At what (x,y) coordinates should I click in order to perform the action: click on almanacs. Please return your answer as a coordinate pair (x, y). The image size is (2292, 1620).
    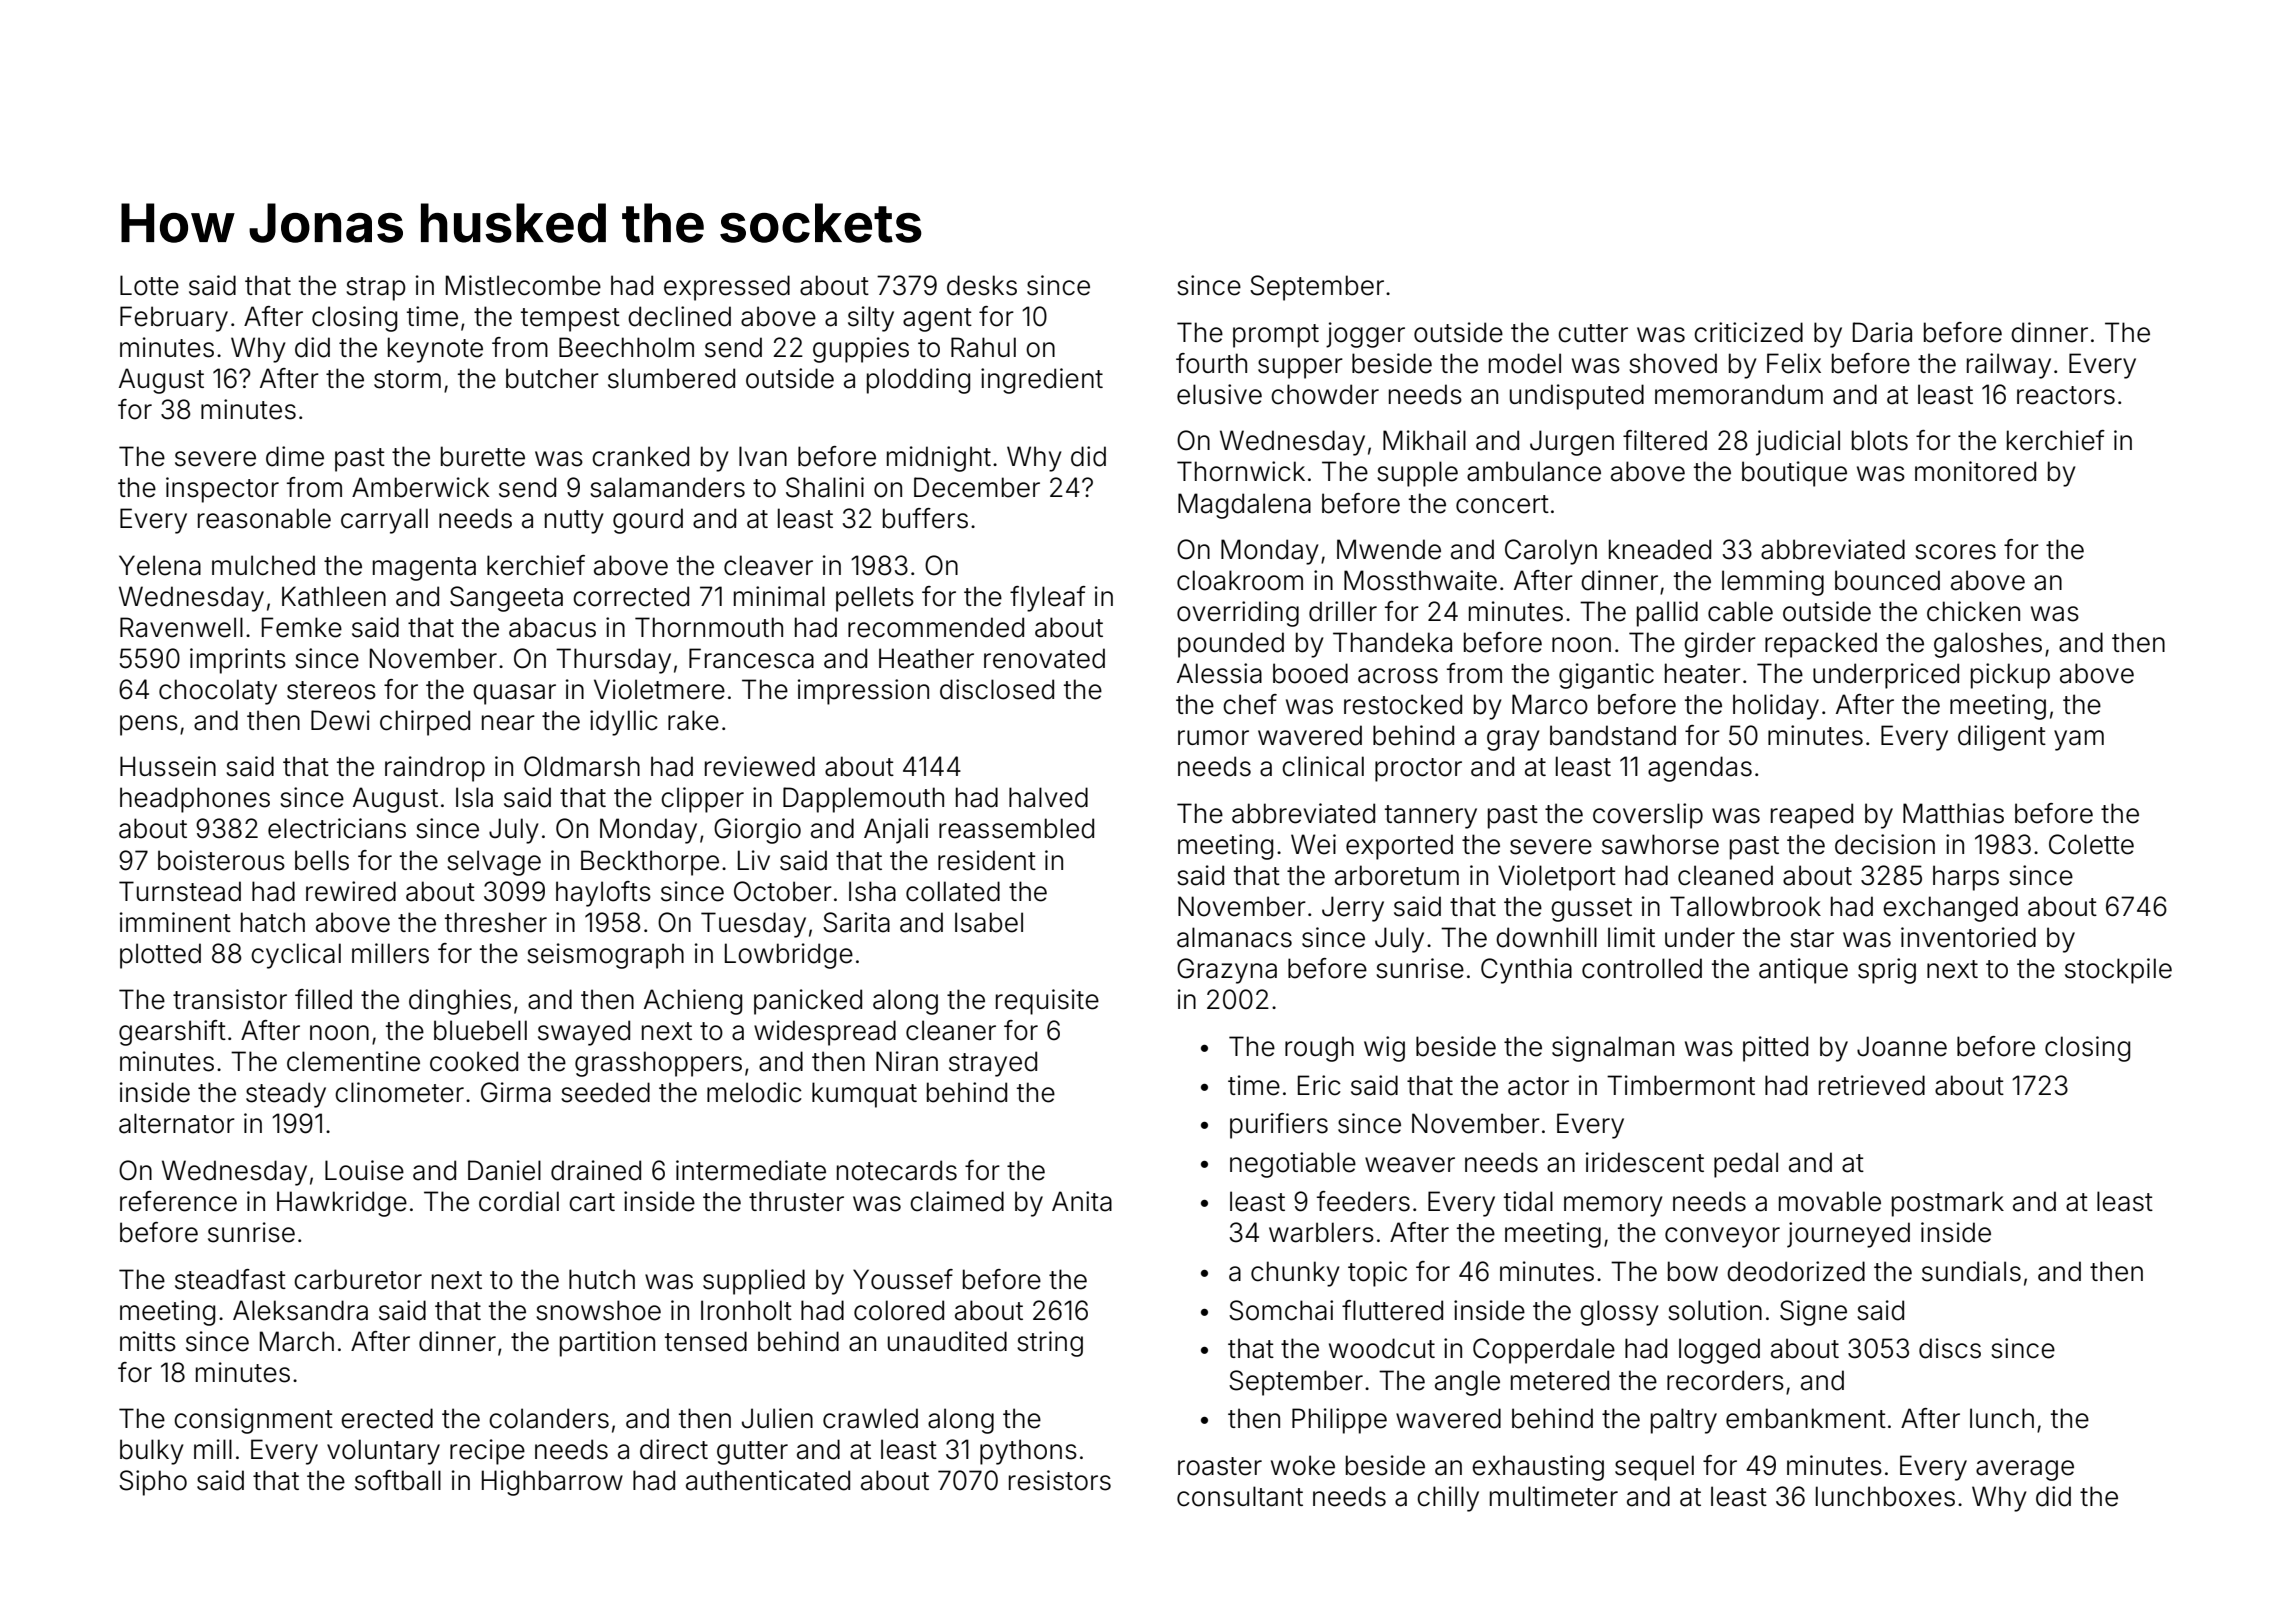
    Looking at the image, I should click on (1234, 937).
